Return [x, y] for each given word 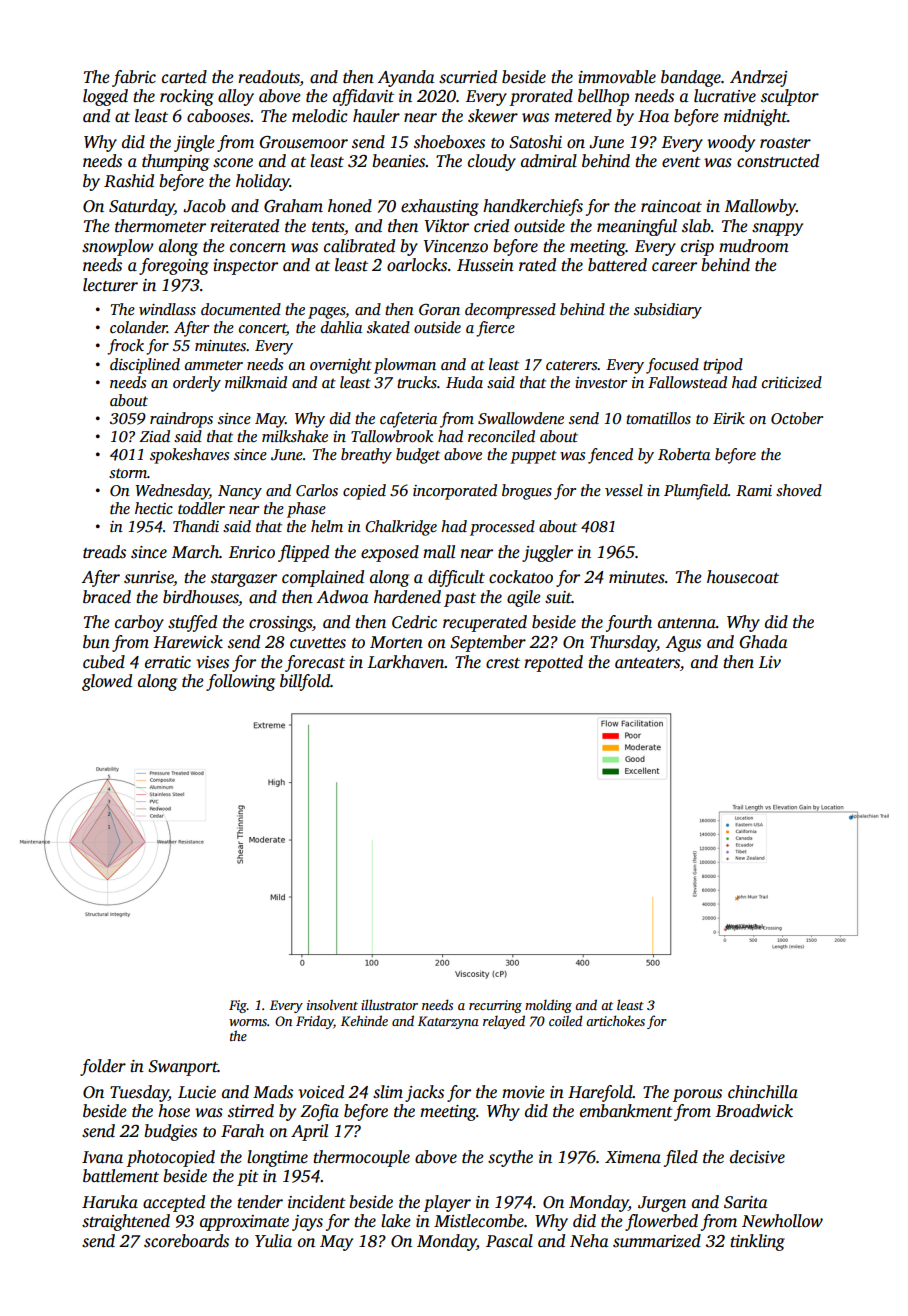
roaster [785, 143]
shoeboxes [449, 142]
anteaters [647, 663]
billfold [305, 682]
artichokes [615, 1020]
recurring [495, 1006]
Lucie [197, 1092]
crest [503, 663]
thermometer [160, 226]
